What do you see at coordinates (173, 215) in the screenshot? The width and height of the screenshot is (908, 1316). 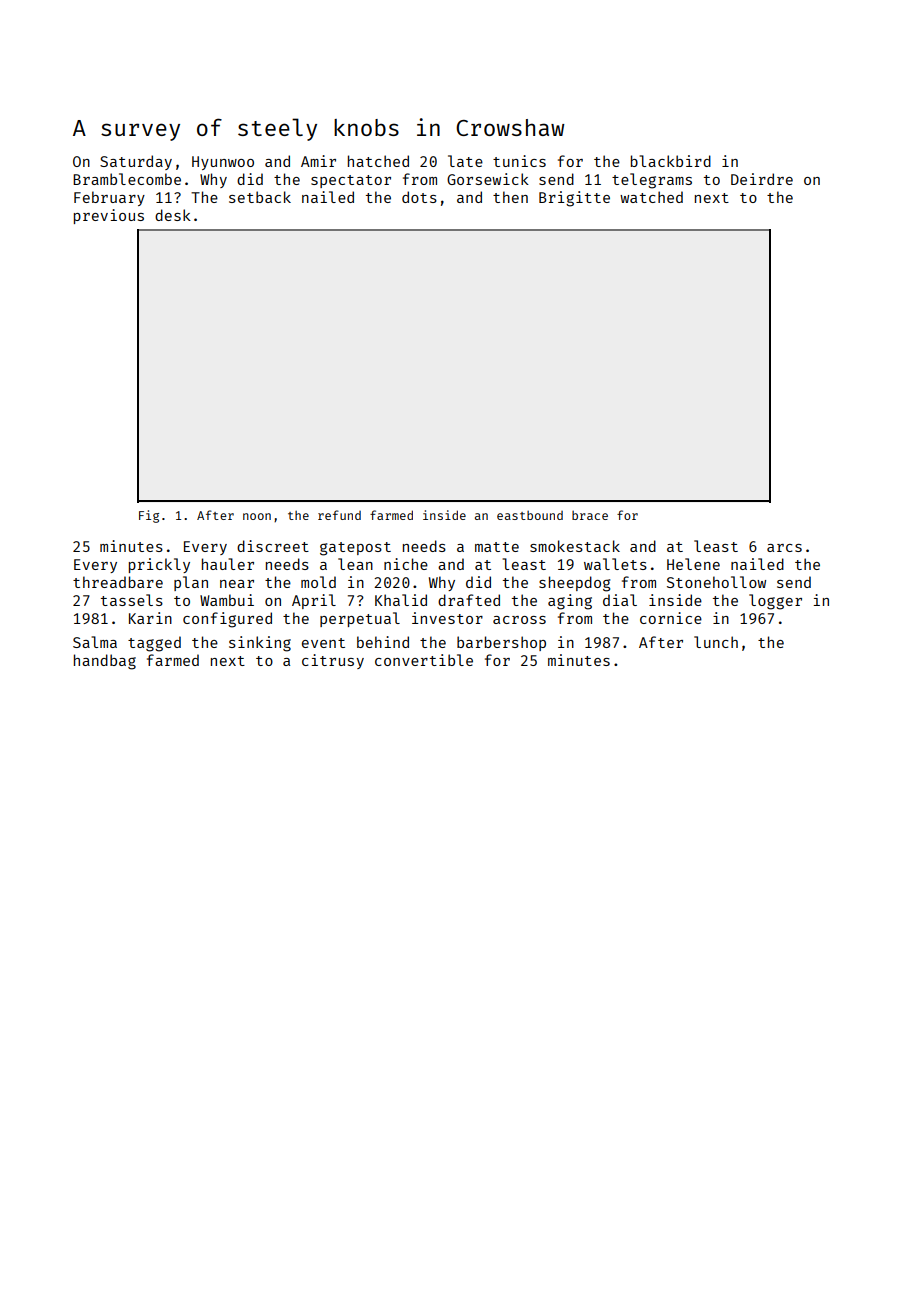 I see `desk` at bounding box center [173, 215].
